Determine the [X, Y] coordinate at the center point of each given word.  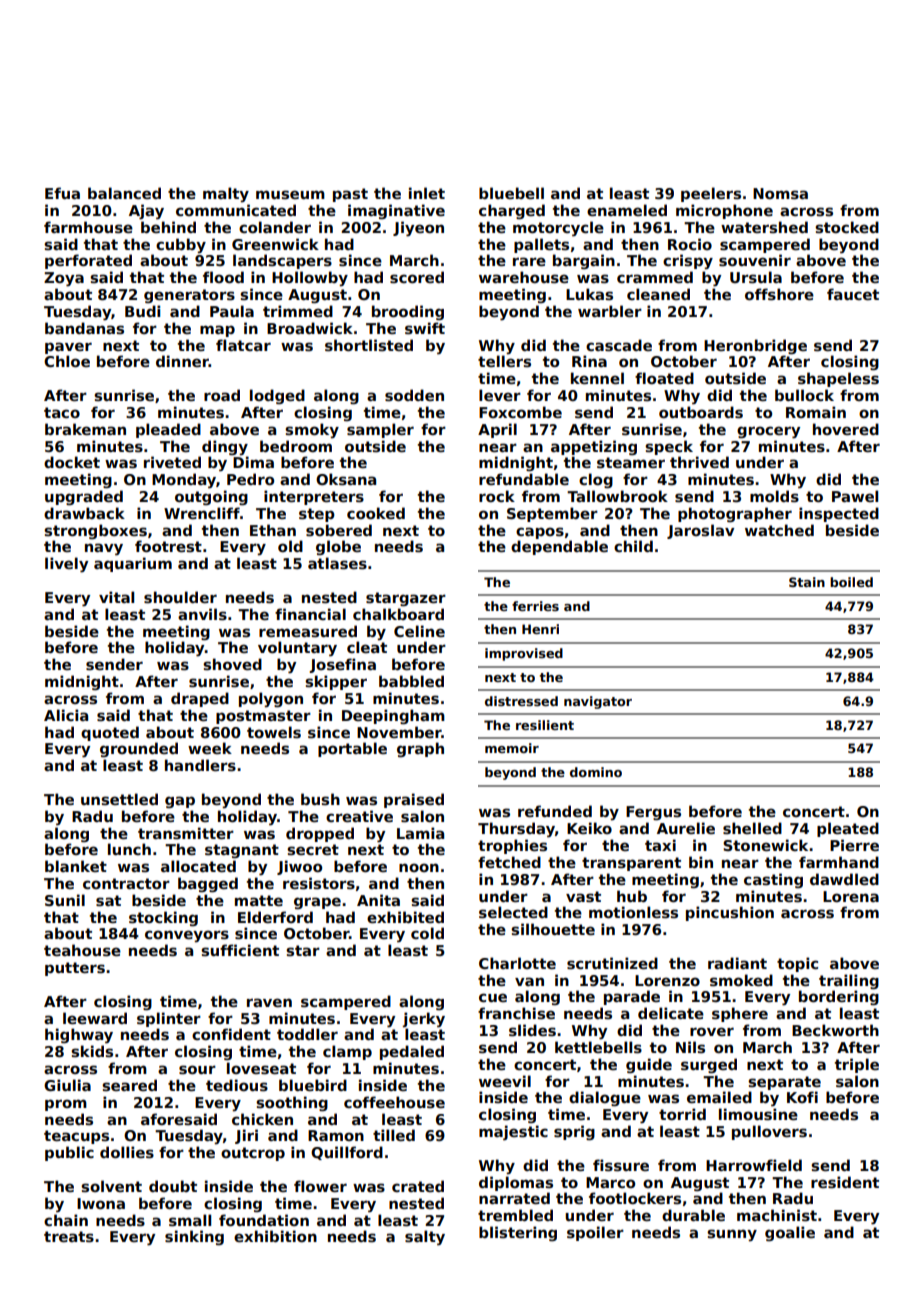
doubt [173, 1186]
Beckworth [835, 1030]
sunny [732, 1235]
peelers [711, 194]
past [350, 195]
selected [513, 912]
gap [180, 802]
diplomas [516, 1183]
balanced [124, 193]
